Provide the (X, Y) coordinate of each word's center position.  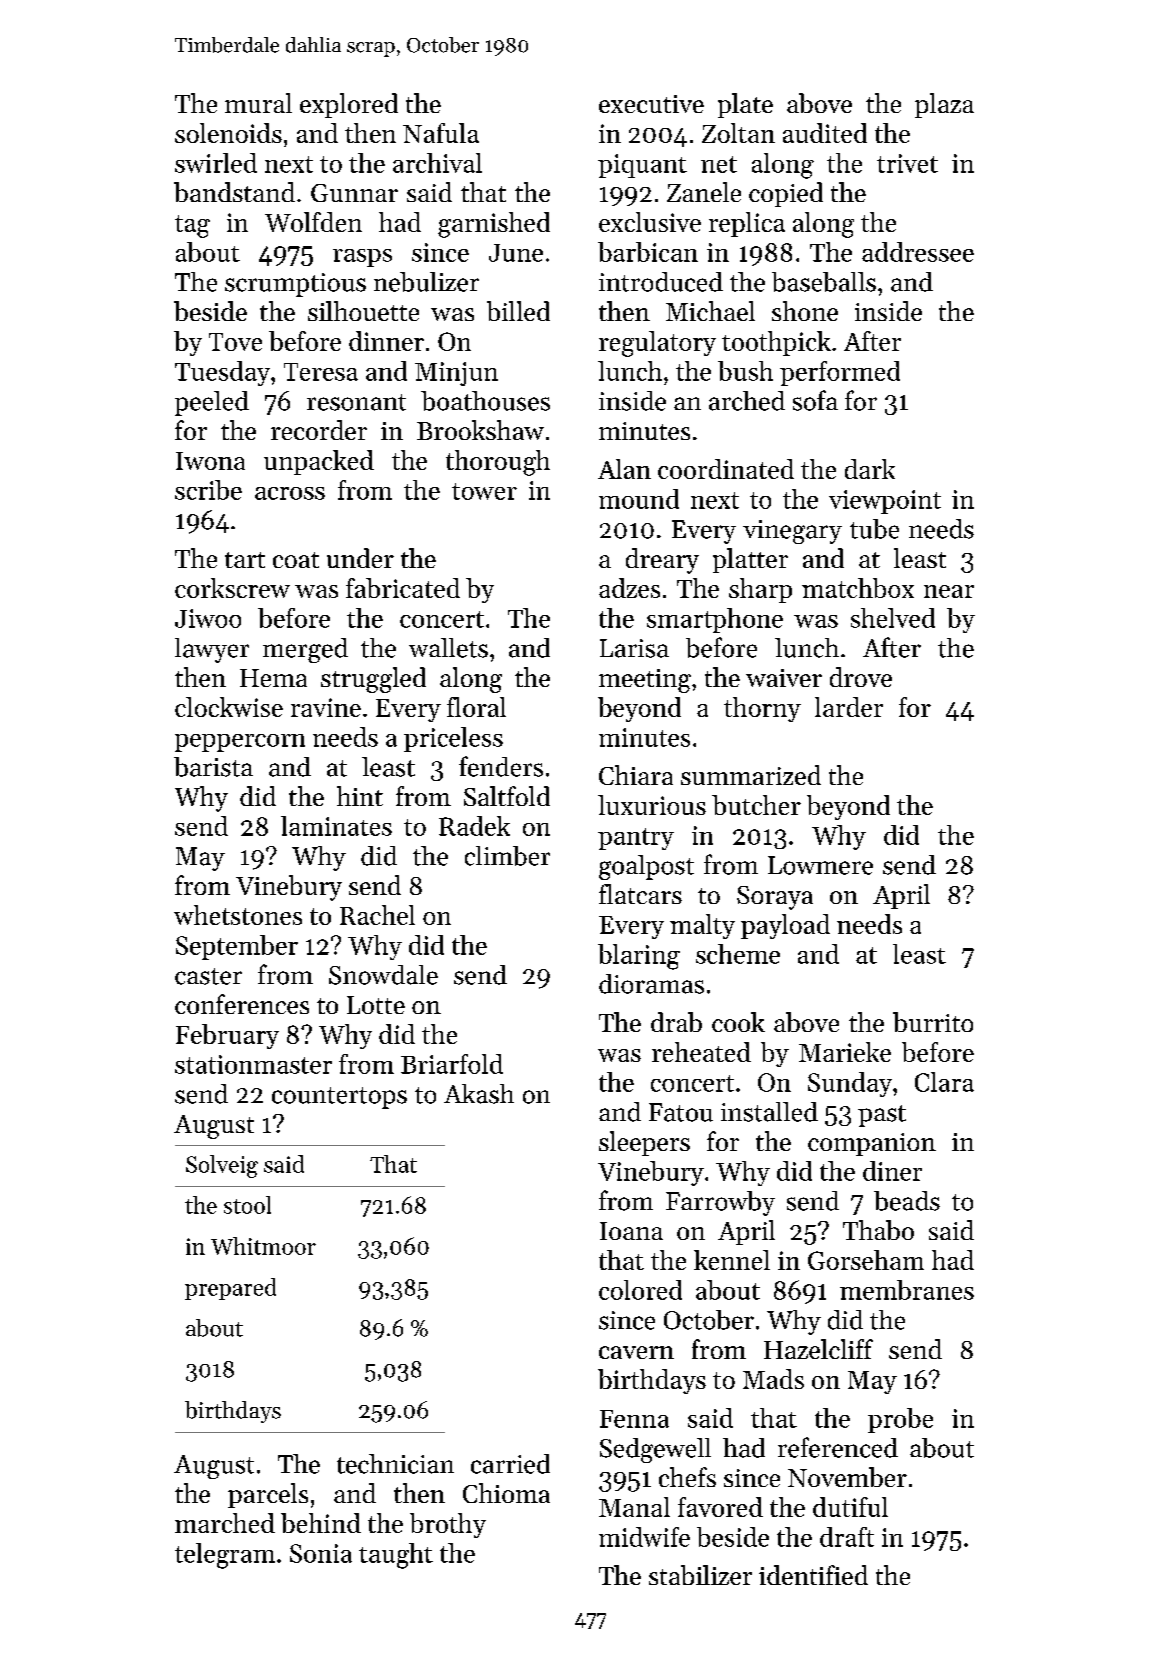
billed (518, 311)
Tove (235, 342)
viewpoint (885, 502)
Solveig (222, 1166)
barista (213, 767)
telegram (225, 1556)
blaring (639, 957)
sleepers (644, 1143)
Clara (944, 1082)
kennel (732, 1260)
